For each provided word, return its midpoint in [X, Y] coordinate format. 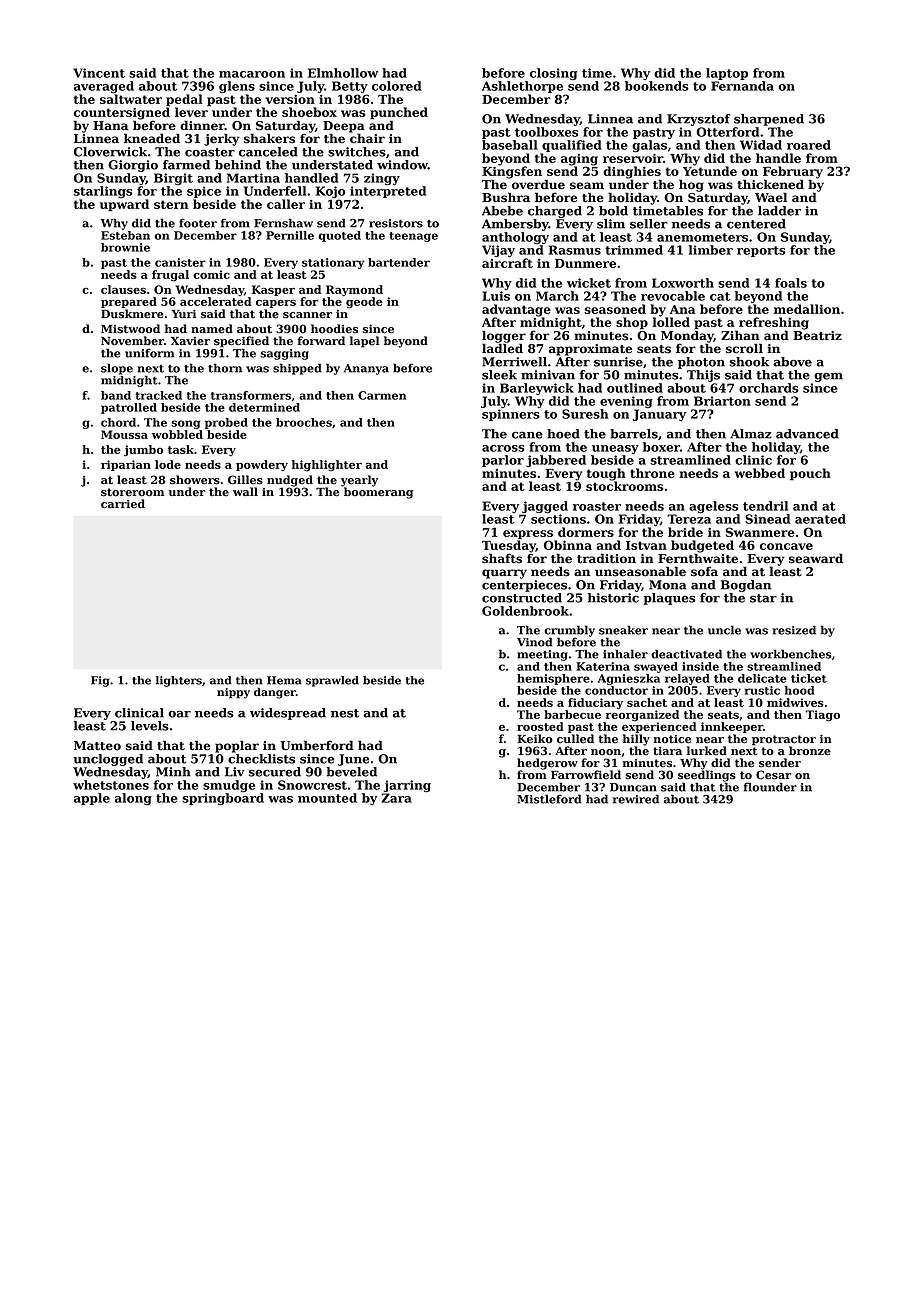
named [212, 329]
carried [123, 504]
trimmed [634, 250]
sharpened [769, 120]
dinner [202, 125]
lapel [364, 342]
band [116, 395]
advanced [807, 434]
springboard [223, 799]
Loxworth [683, 283]
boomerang [378, 493]
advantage [516, 310]
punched [399, 113]
